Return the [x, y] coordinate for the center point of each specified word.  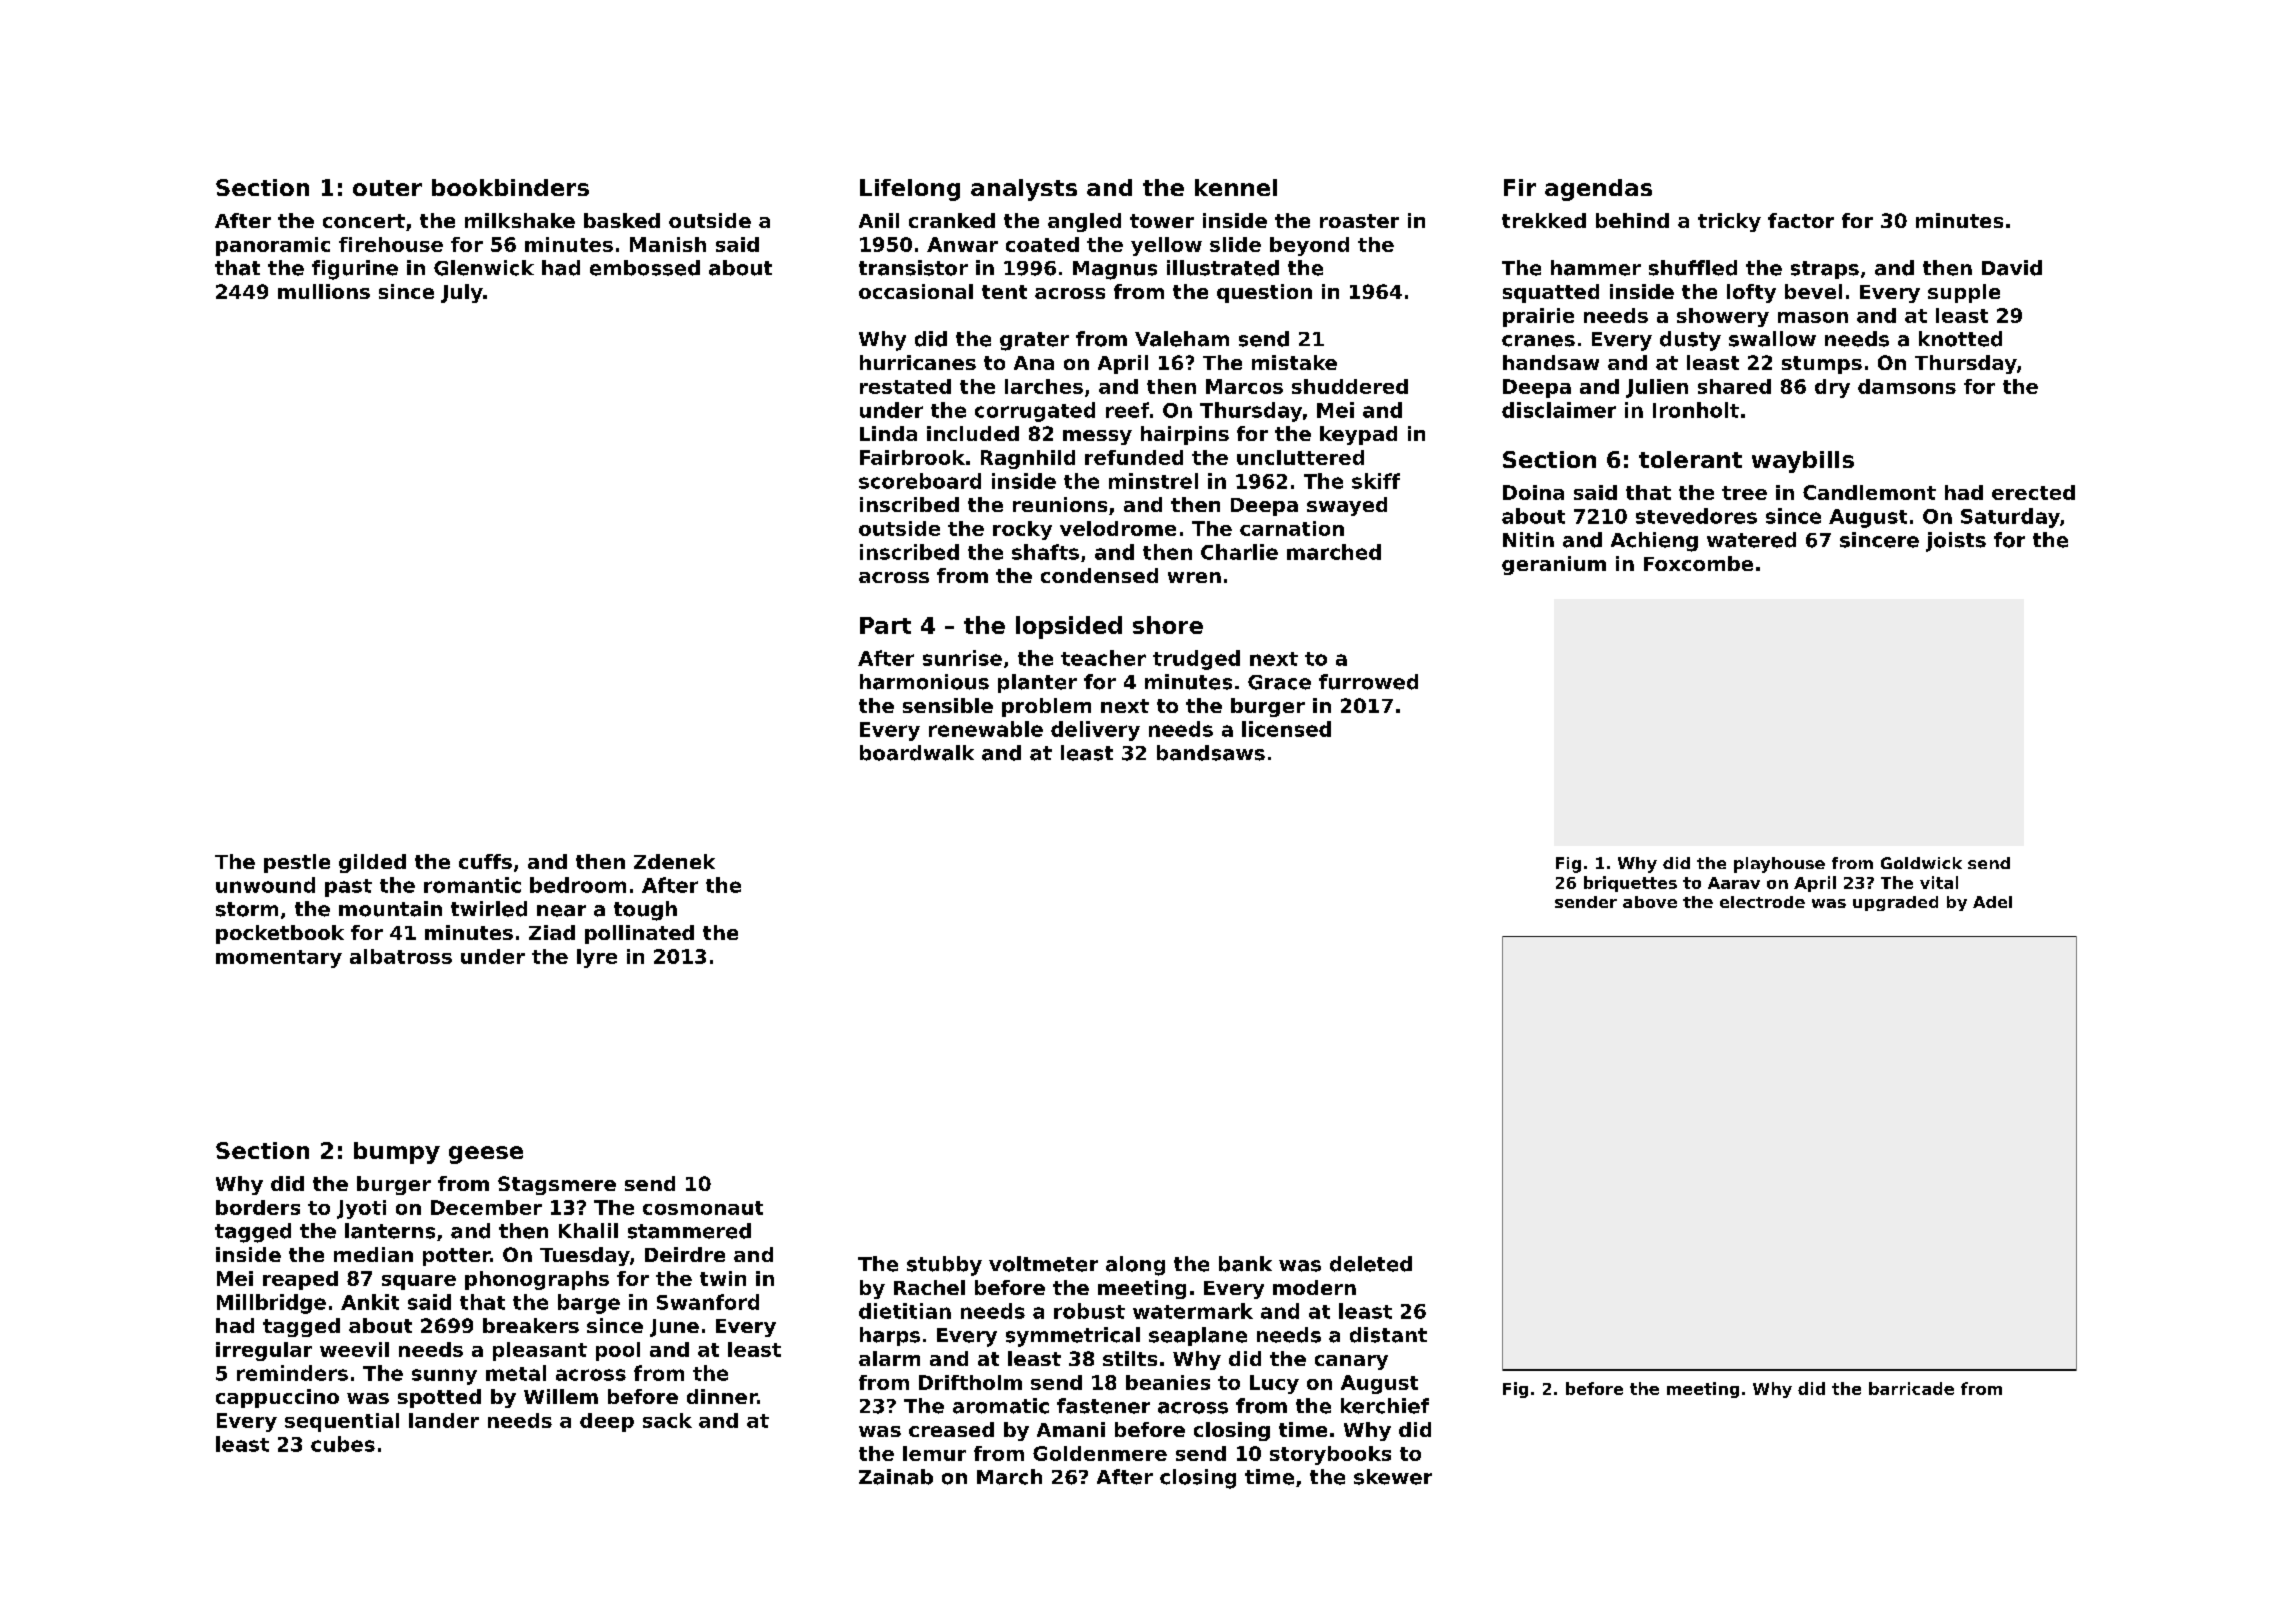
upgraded [1895, 903]
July [462, 293]
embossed [645, 268]
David [2012, 268]
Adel [1992, 902]
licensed [1286, 729]
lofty [1751, 293]
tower [1162, 221]
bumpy [397, 1153]
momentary [279, 959]
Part [885, 625]
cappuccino [277, 1398]
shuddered [1350, 386]
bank [1245, 1264]
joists [1956, 542]
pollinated [639, 934]
